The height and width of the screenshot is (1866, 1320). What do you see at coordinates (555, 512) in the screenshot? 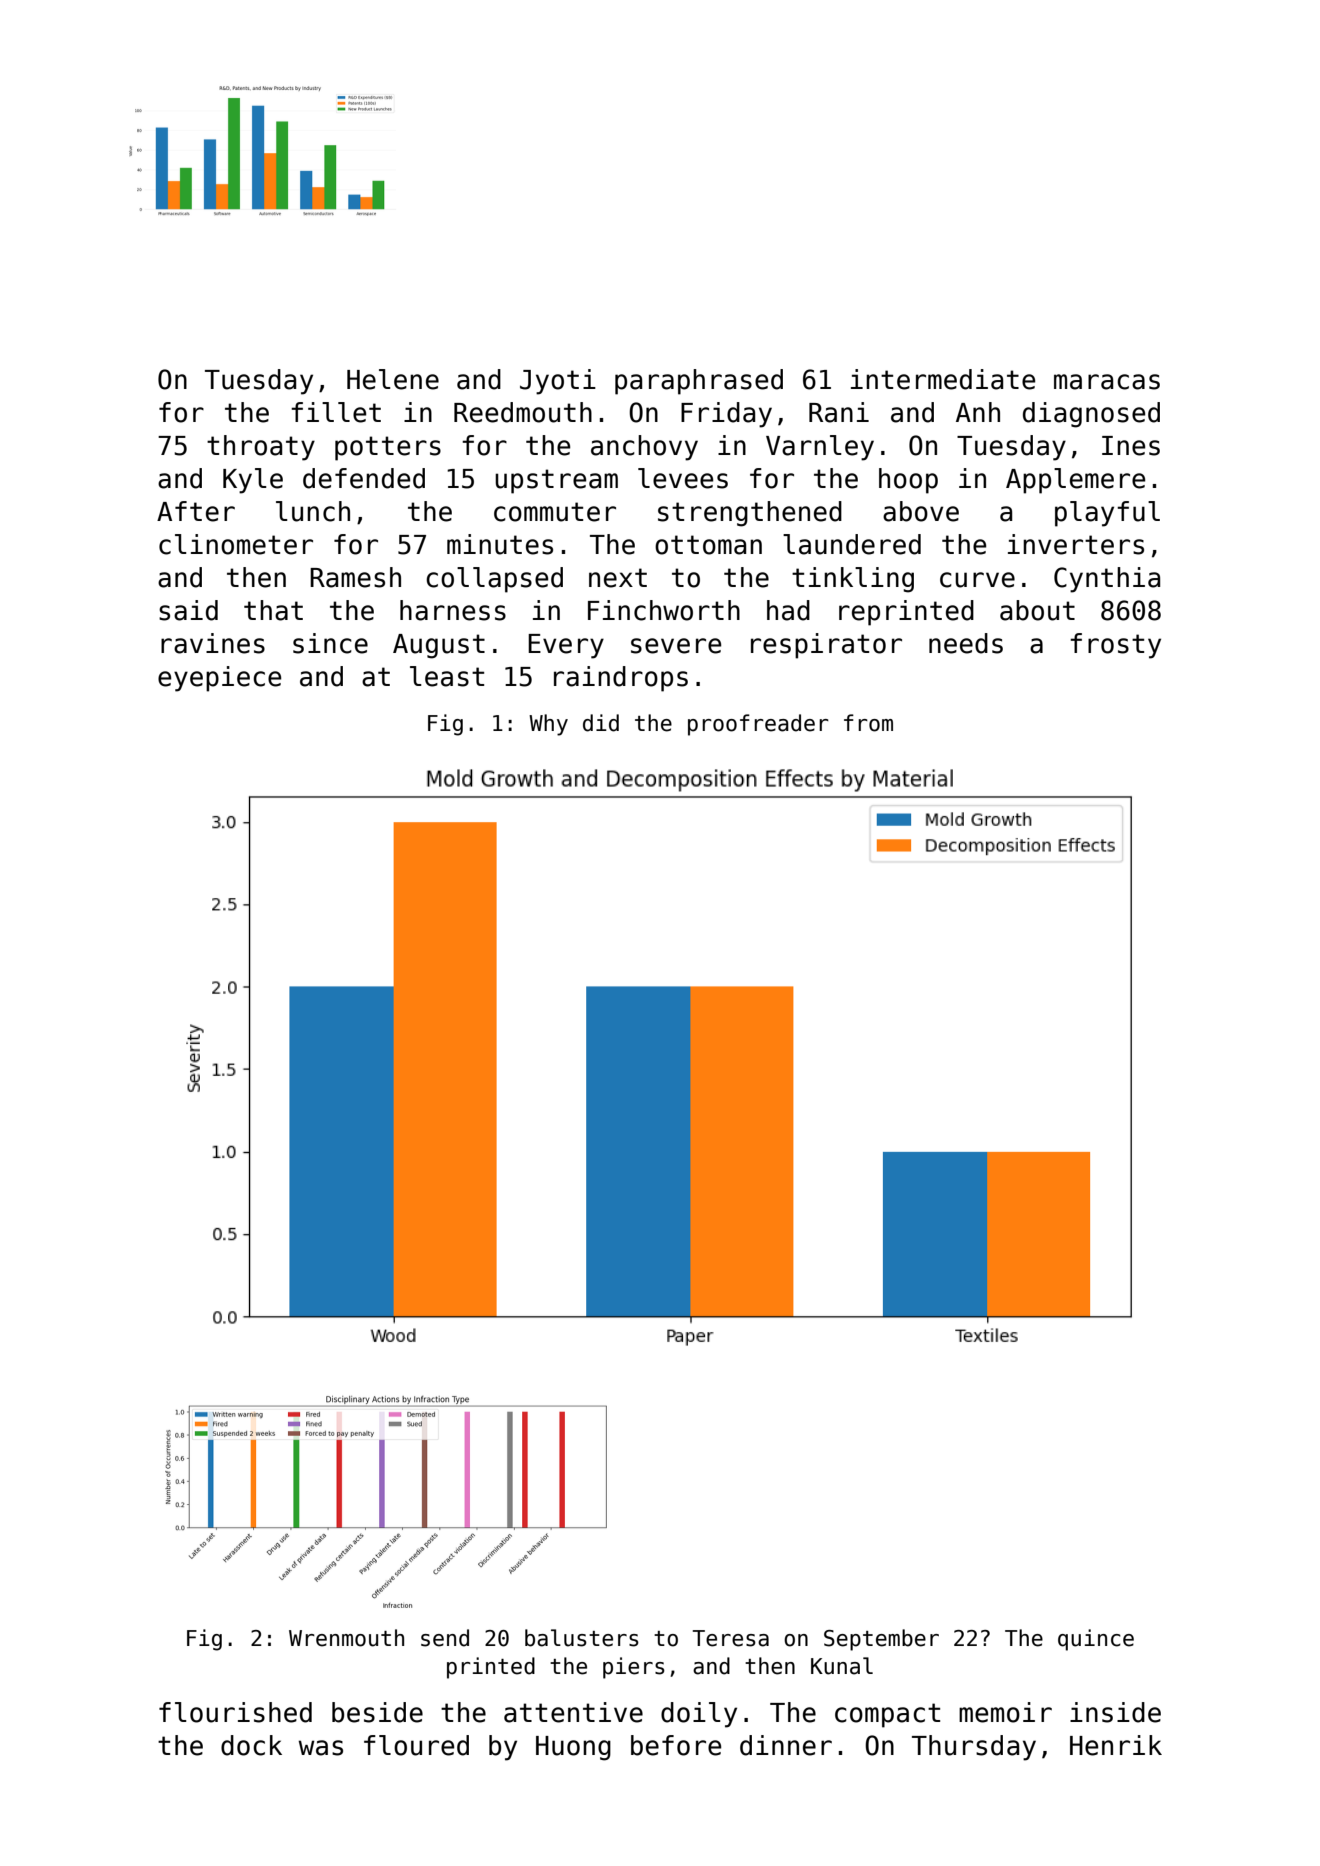
I see `commuter` at bounding box center [555, 512].
